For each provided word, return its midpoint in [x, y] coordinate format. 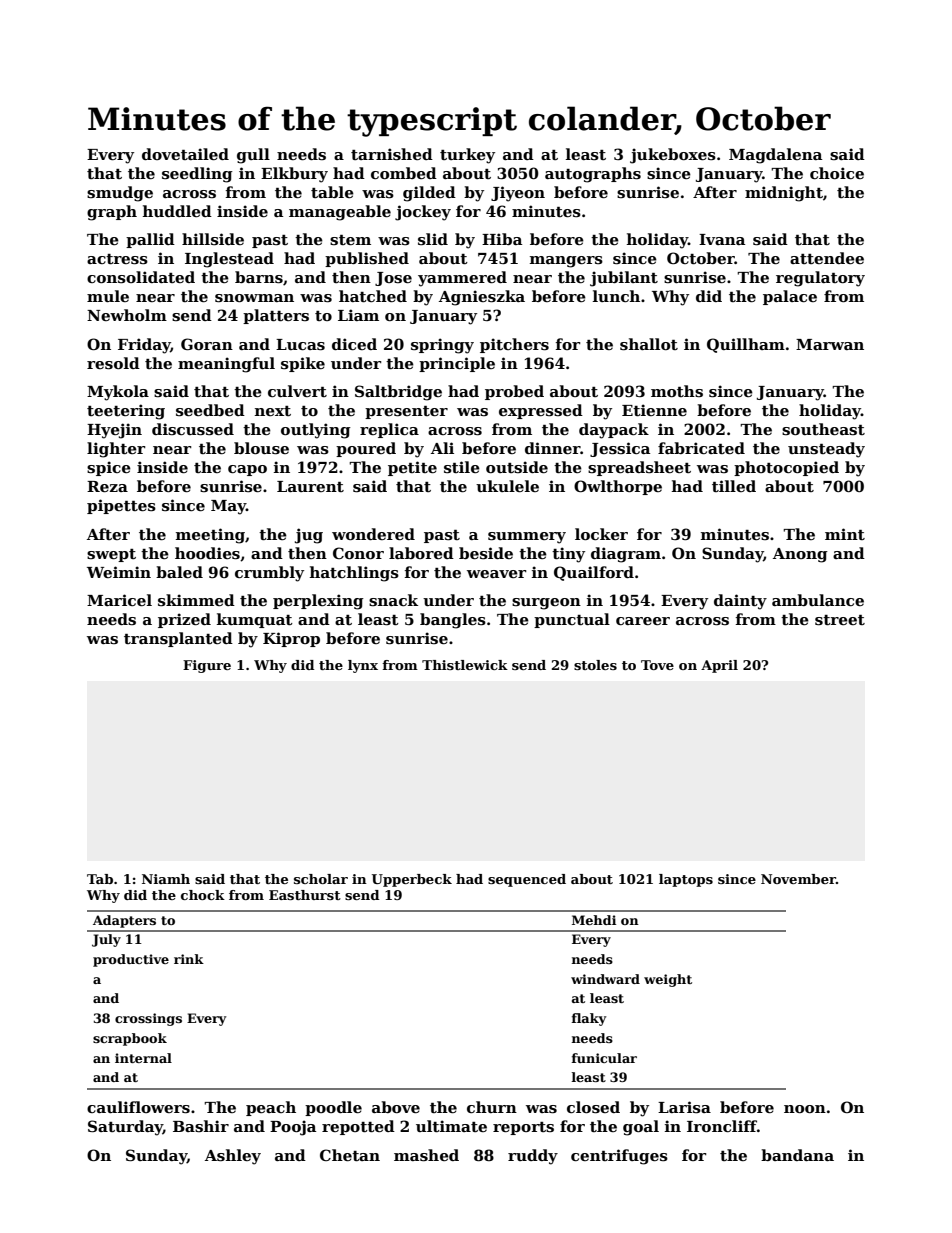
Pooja [293, 1128]
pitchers [514, 345]
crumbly [269, 574]
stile [462, 467]
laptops [686, 880]
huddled [177, 211]
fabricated [701, 448]
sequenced [527, 880]
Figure [207, 666]
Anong [800, 555]
